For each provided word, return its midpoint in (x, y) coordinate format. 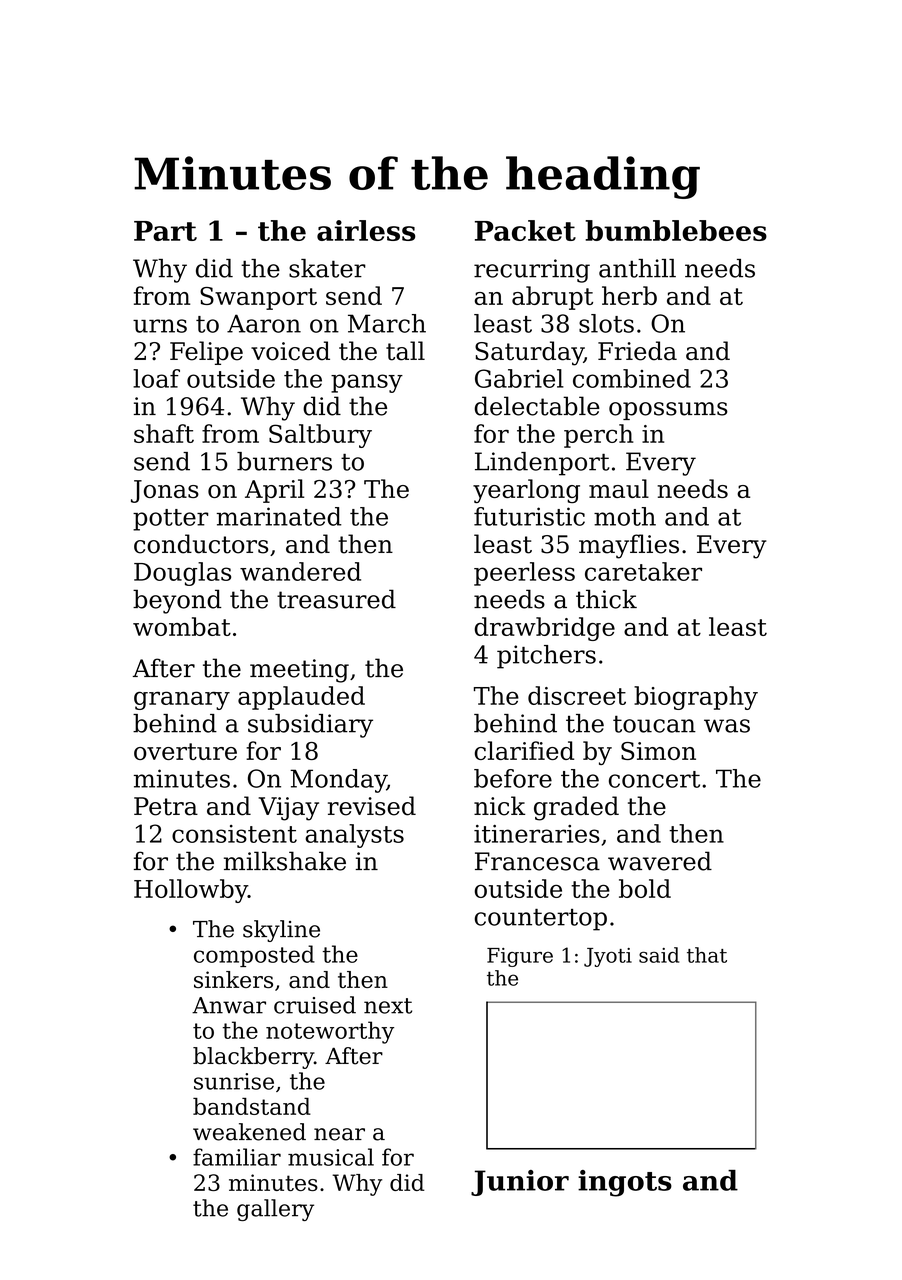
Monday (338, 781)
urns (160, 326)
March (387, 323)
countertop (541, 920)
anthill (637, 268)
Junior (520, 1183)
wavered (660, 861)
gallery (275, 1210)
